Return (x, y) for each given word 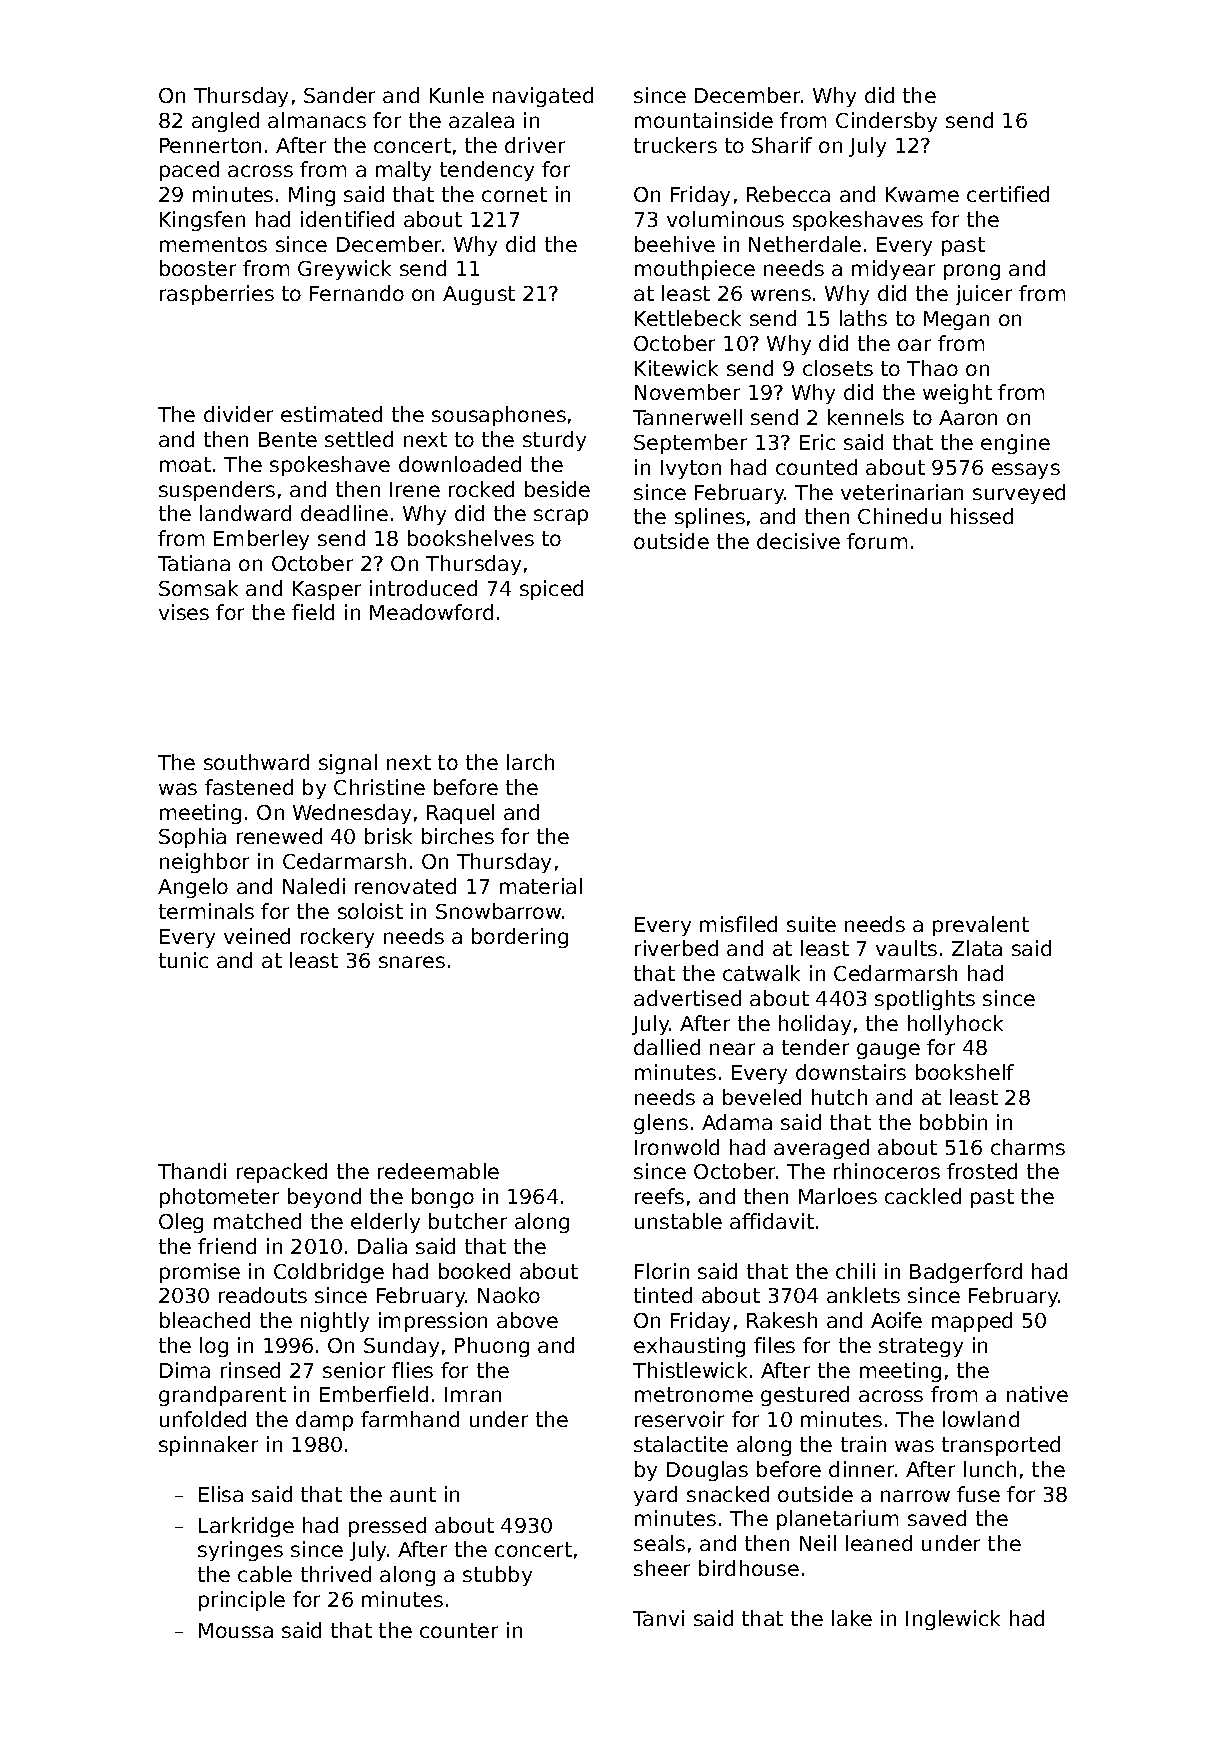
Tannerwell (687, 417)
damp (324, 1421)
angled (225, 122)
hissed (982, 516)
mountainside (704, 120)
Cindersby (886, 122)
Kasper (327, 590)
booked (474, 1271)
